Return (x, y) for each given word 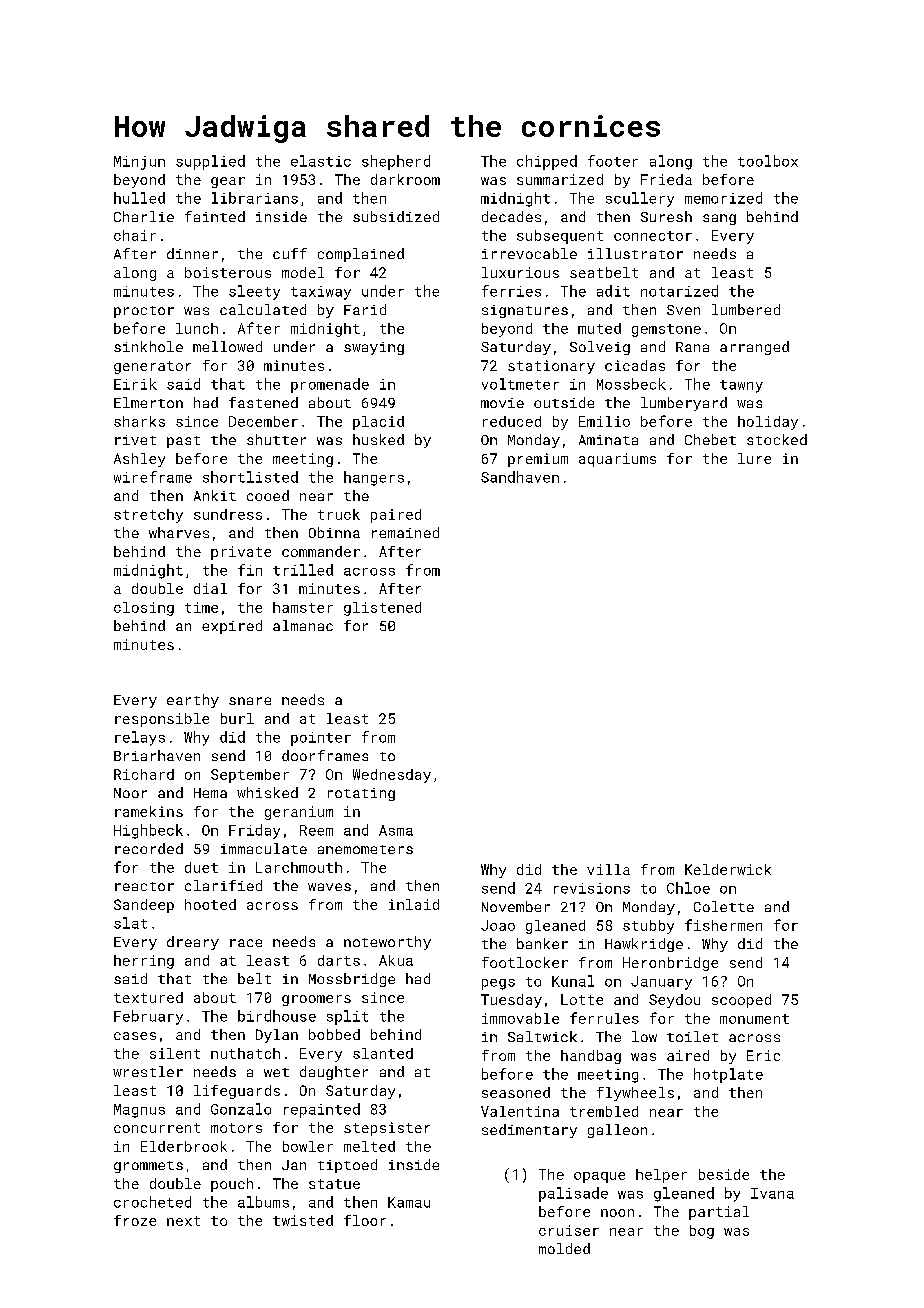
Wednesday (392, 776)
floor (365, 1220)
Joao (498, 925)
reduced (512, 421)
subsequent (560, 237)
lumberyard (684, 404)
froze (135, 1220)
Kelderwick (728, 869)
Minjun (139, 163)
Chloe (688, 888)
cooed (268, 495)
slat (130, 923)
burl (237, 718)
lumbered (746, 309)
